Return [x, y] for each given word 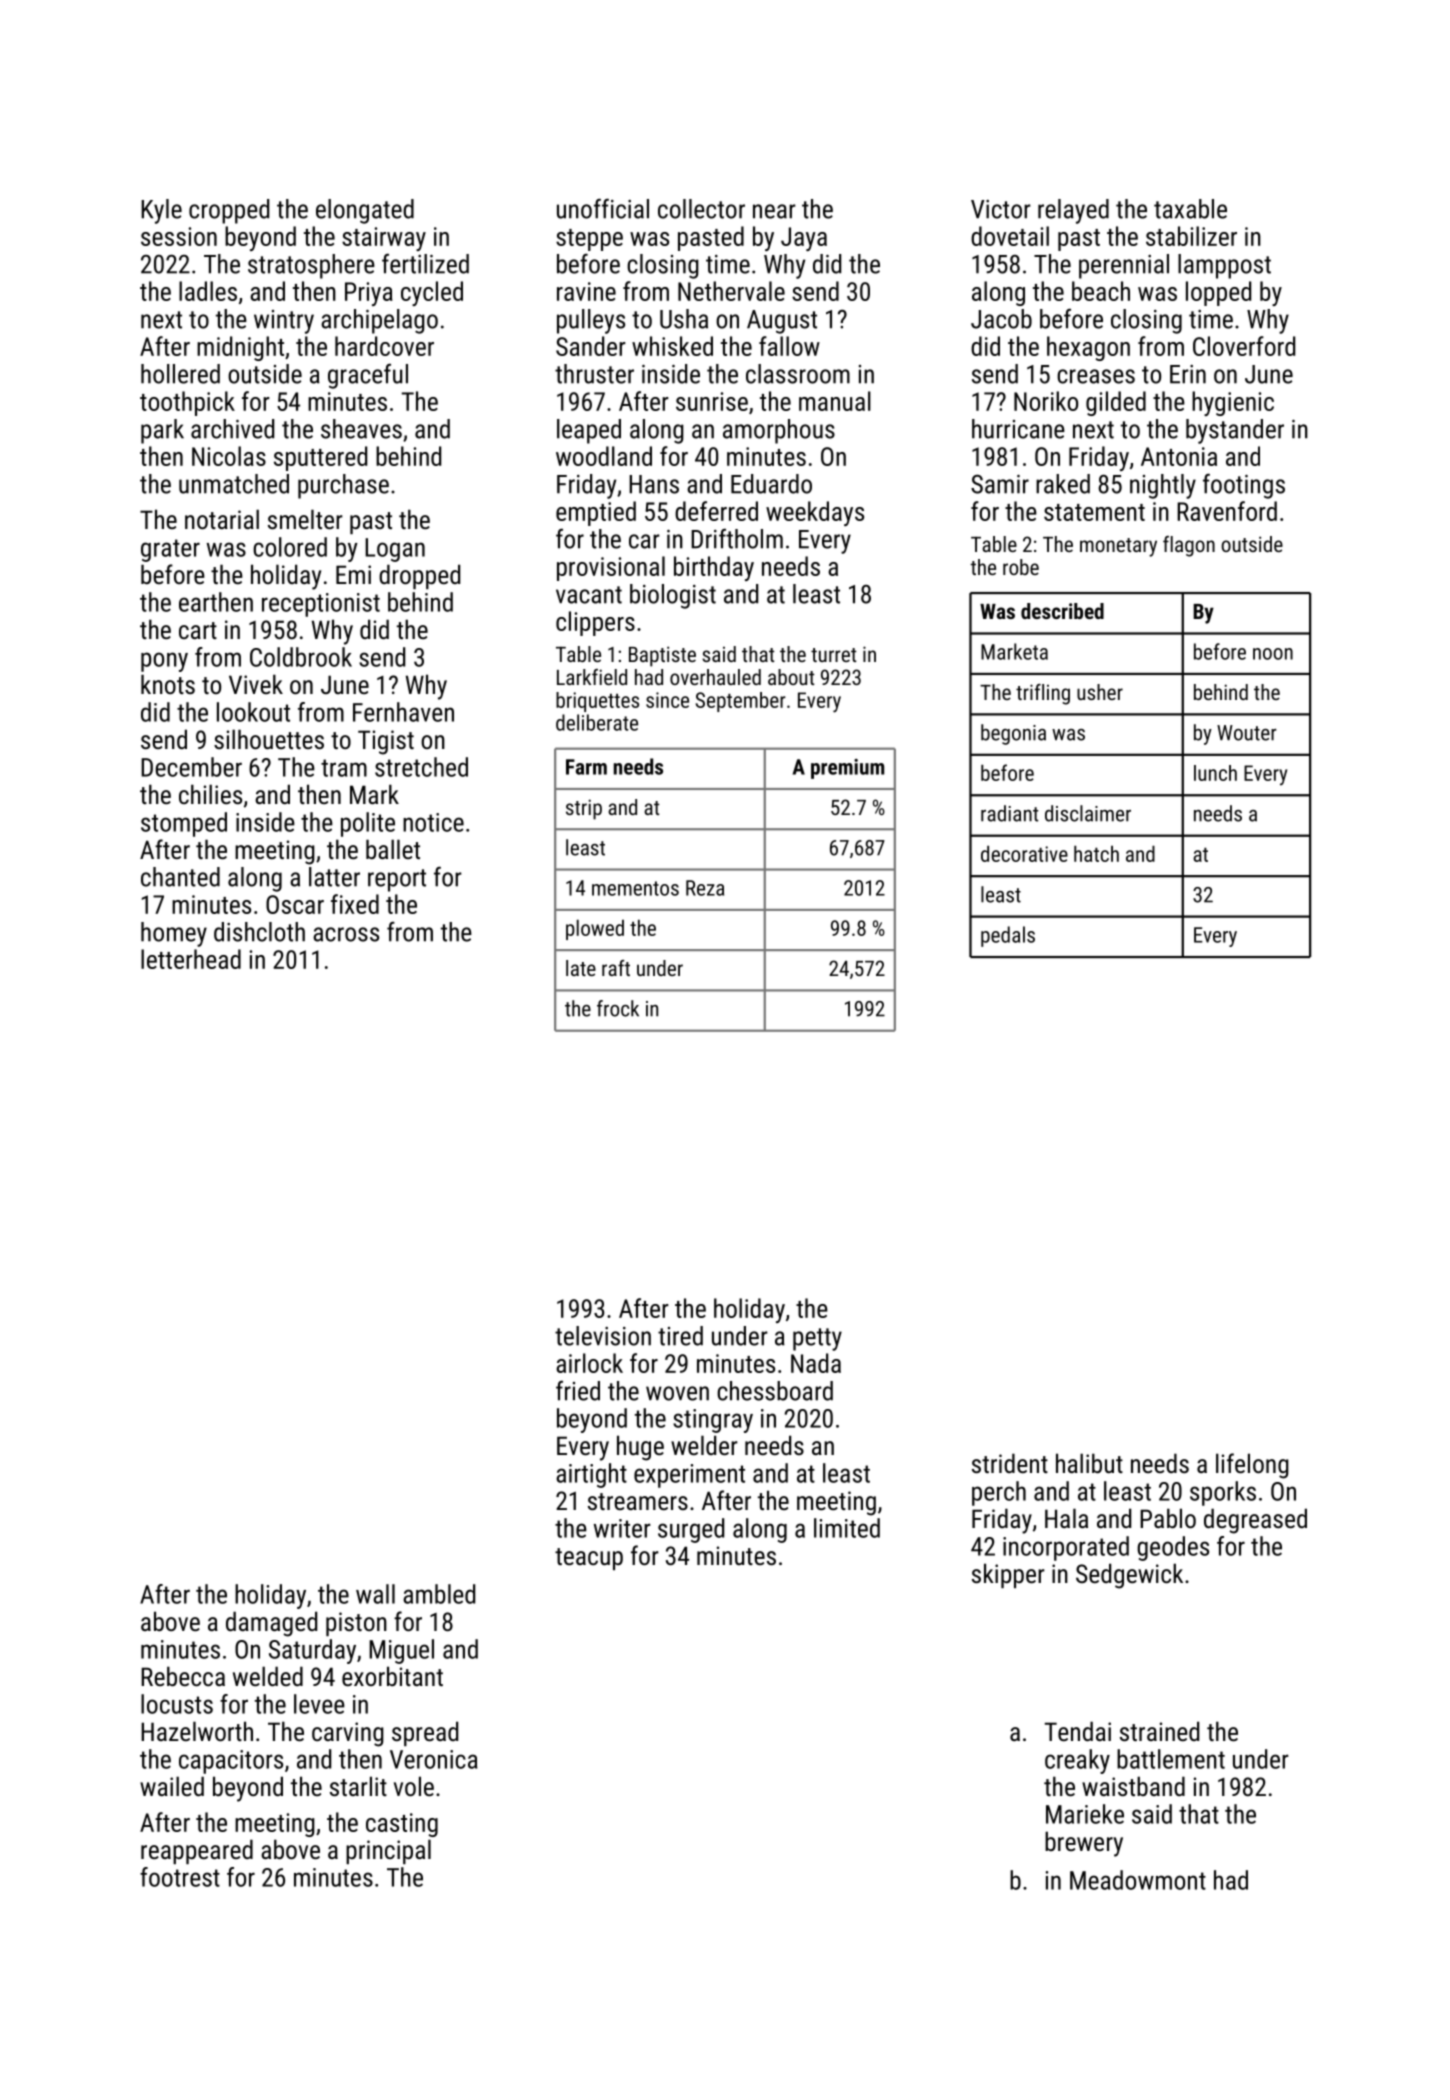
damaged [271, 1624]
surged [691, 1530]
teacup [589, 1559]
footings [1244, 486]
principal [388, 1851]
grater [170, 550]
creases [1096, 376]
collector [701, 209]
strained [1159, 1731]
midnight [240, 348]
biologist [673, 596]
